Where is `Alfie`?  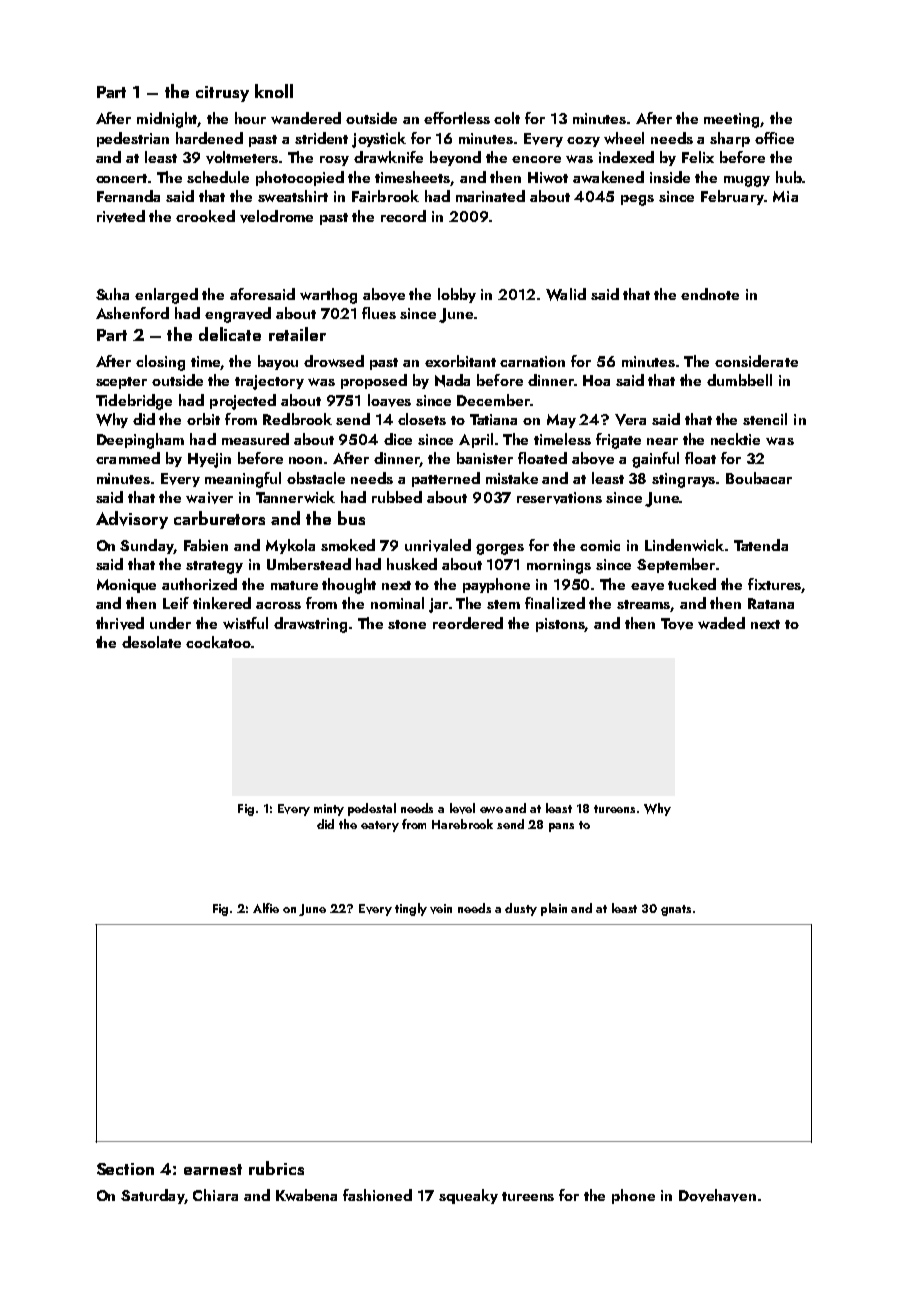
Alfie is located at coordinates (266, 908).
